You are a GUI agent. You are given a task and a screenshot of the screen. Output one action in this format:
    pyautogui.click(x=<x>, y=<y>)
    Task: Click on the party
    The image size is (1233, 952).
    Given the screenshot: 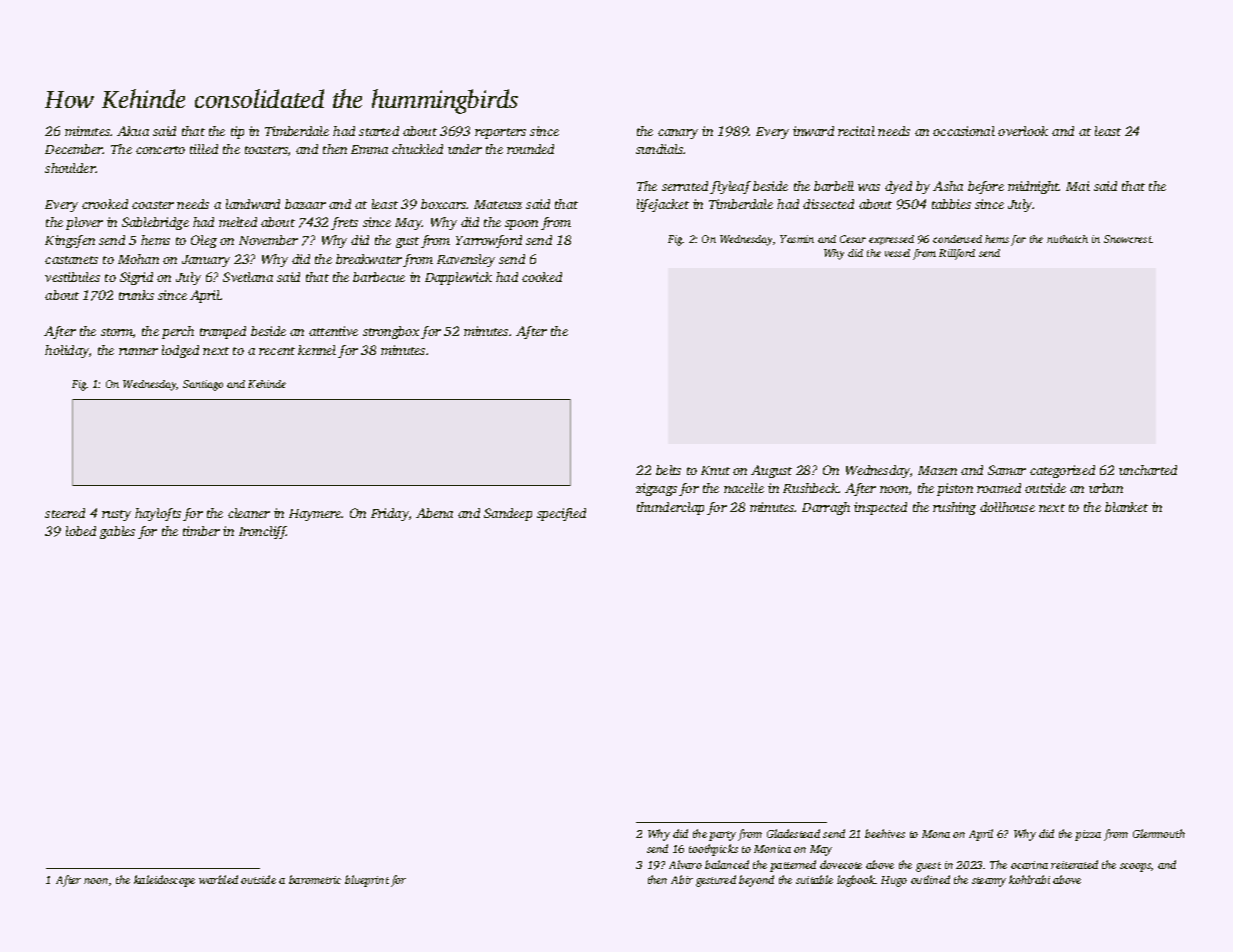 What is the action you would take?
    pyautogui.click(x=722, y=836)
